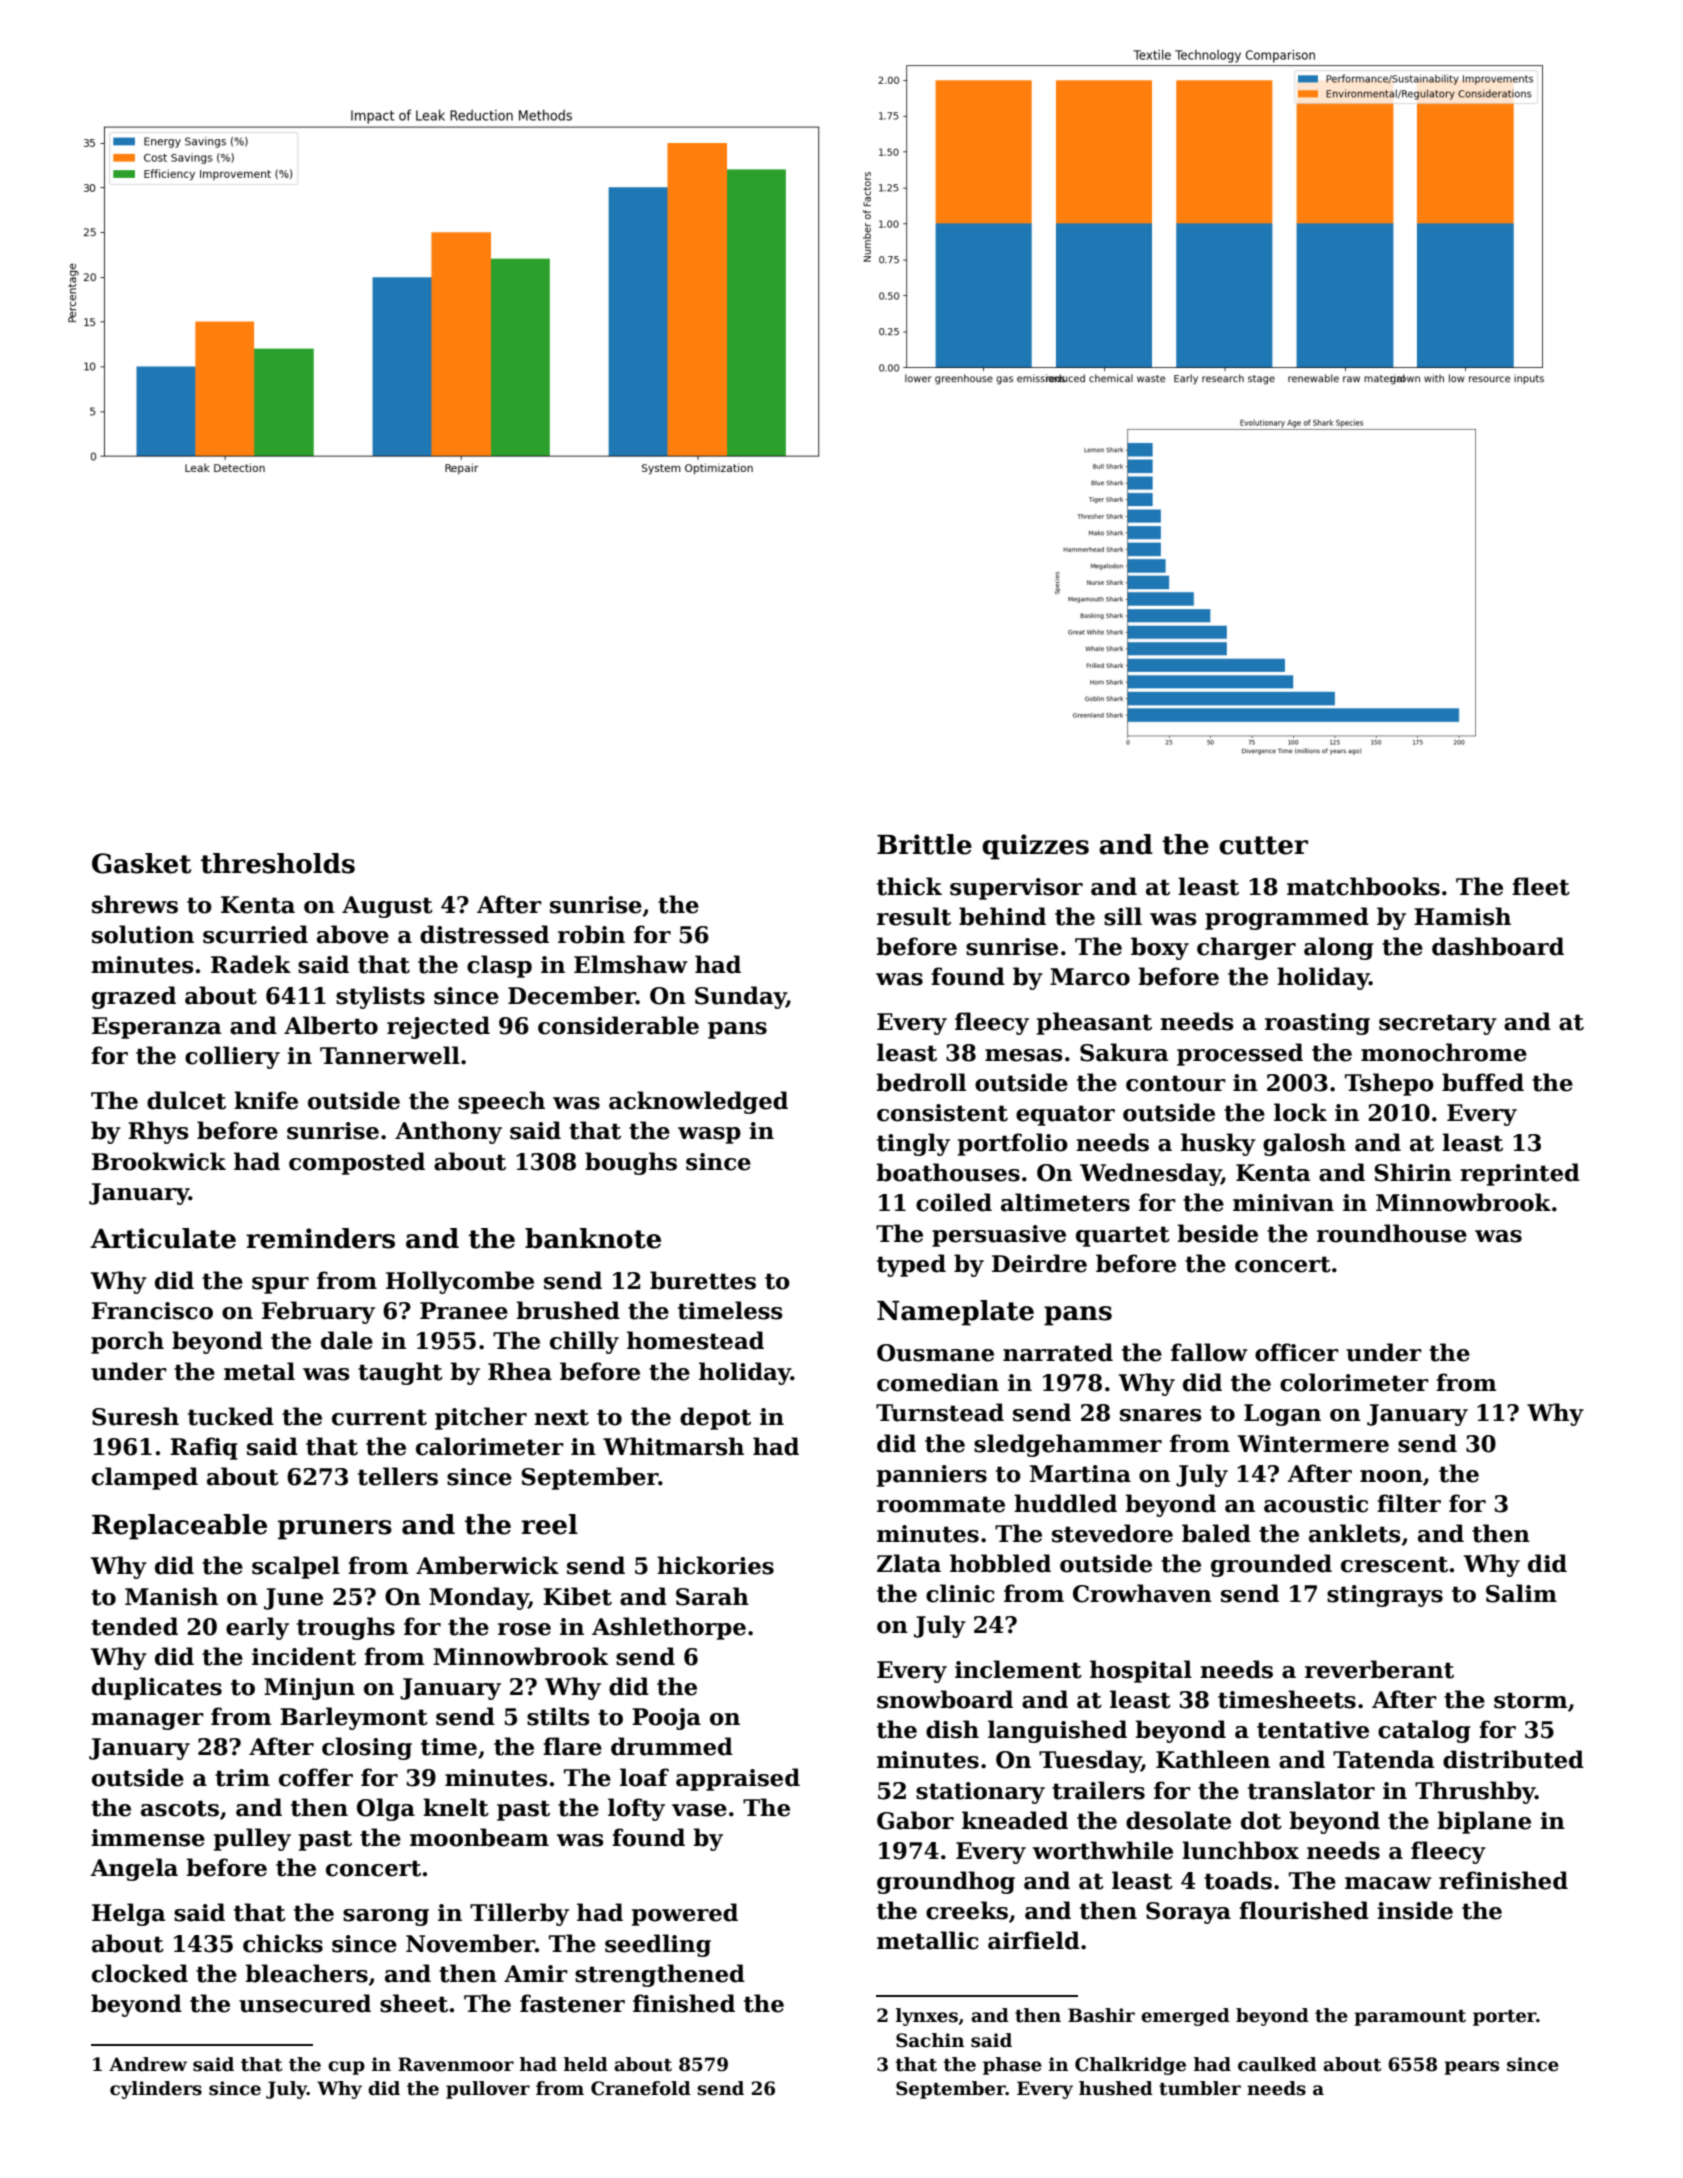  What do you see at coordinates (1520, 1174) in the page?
I see `reprinted` at bounding box center [1520, 1174].
